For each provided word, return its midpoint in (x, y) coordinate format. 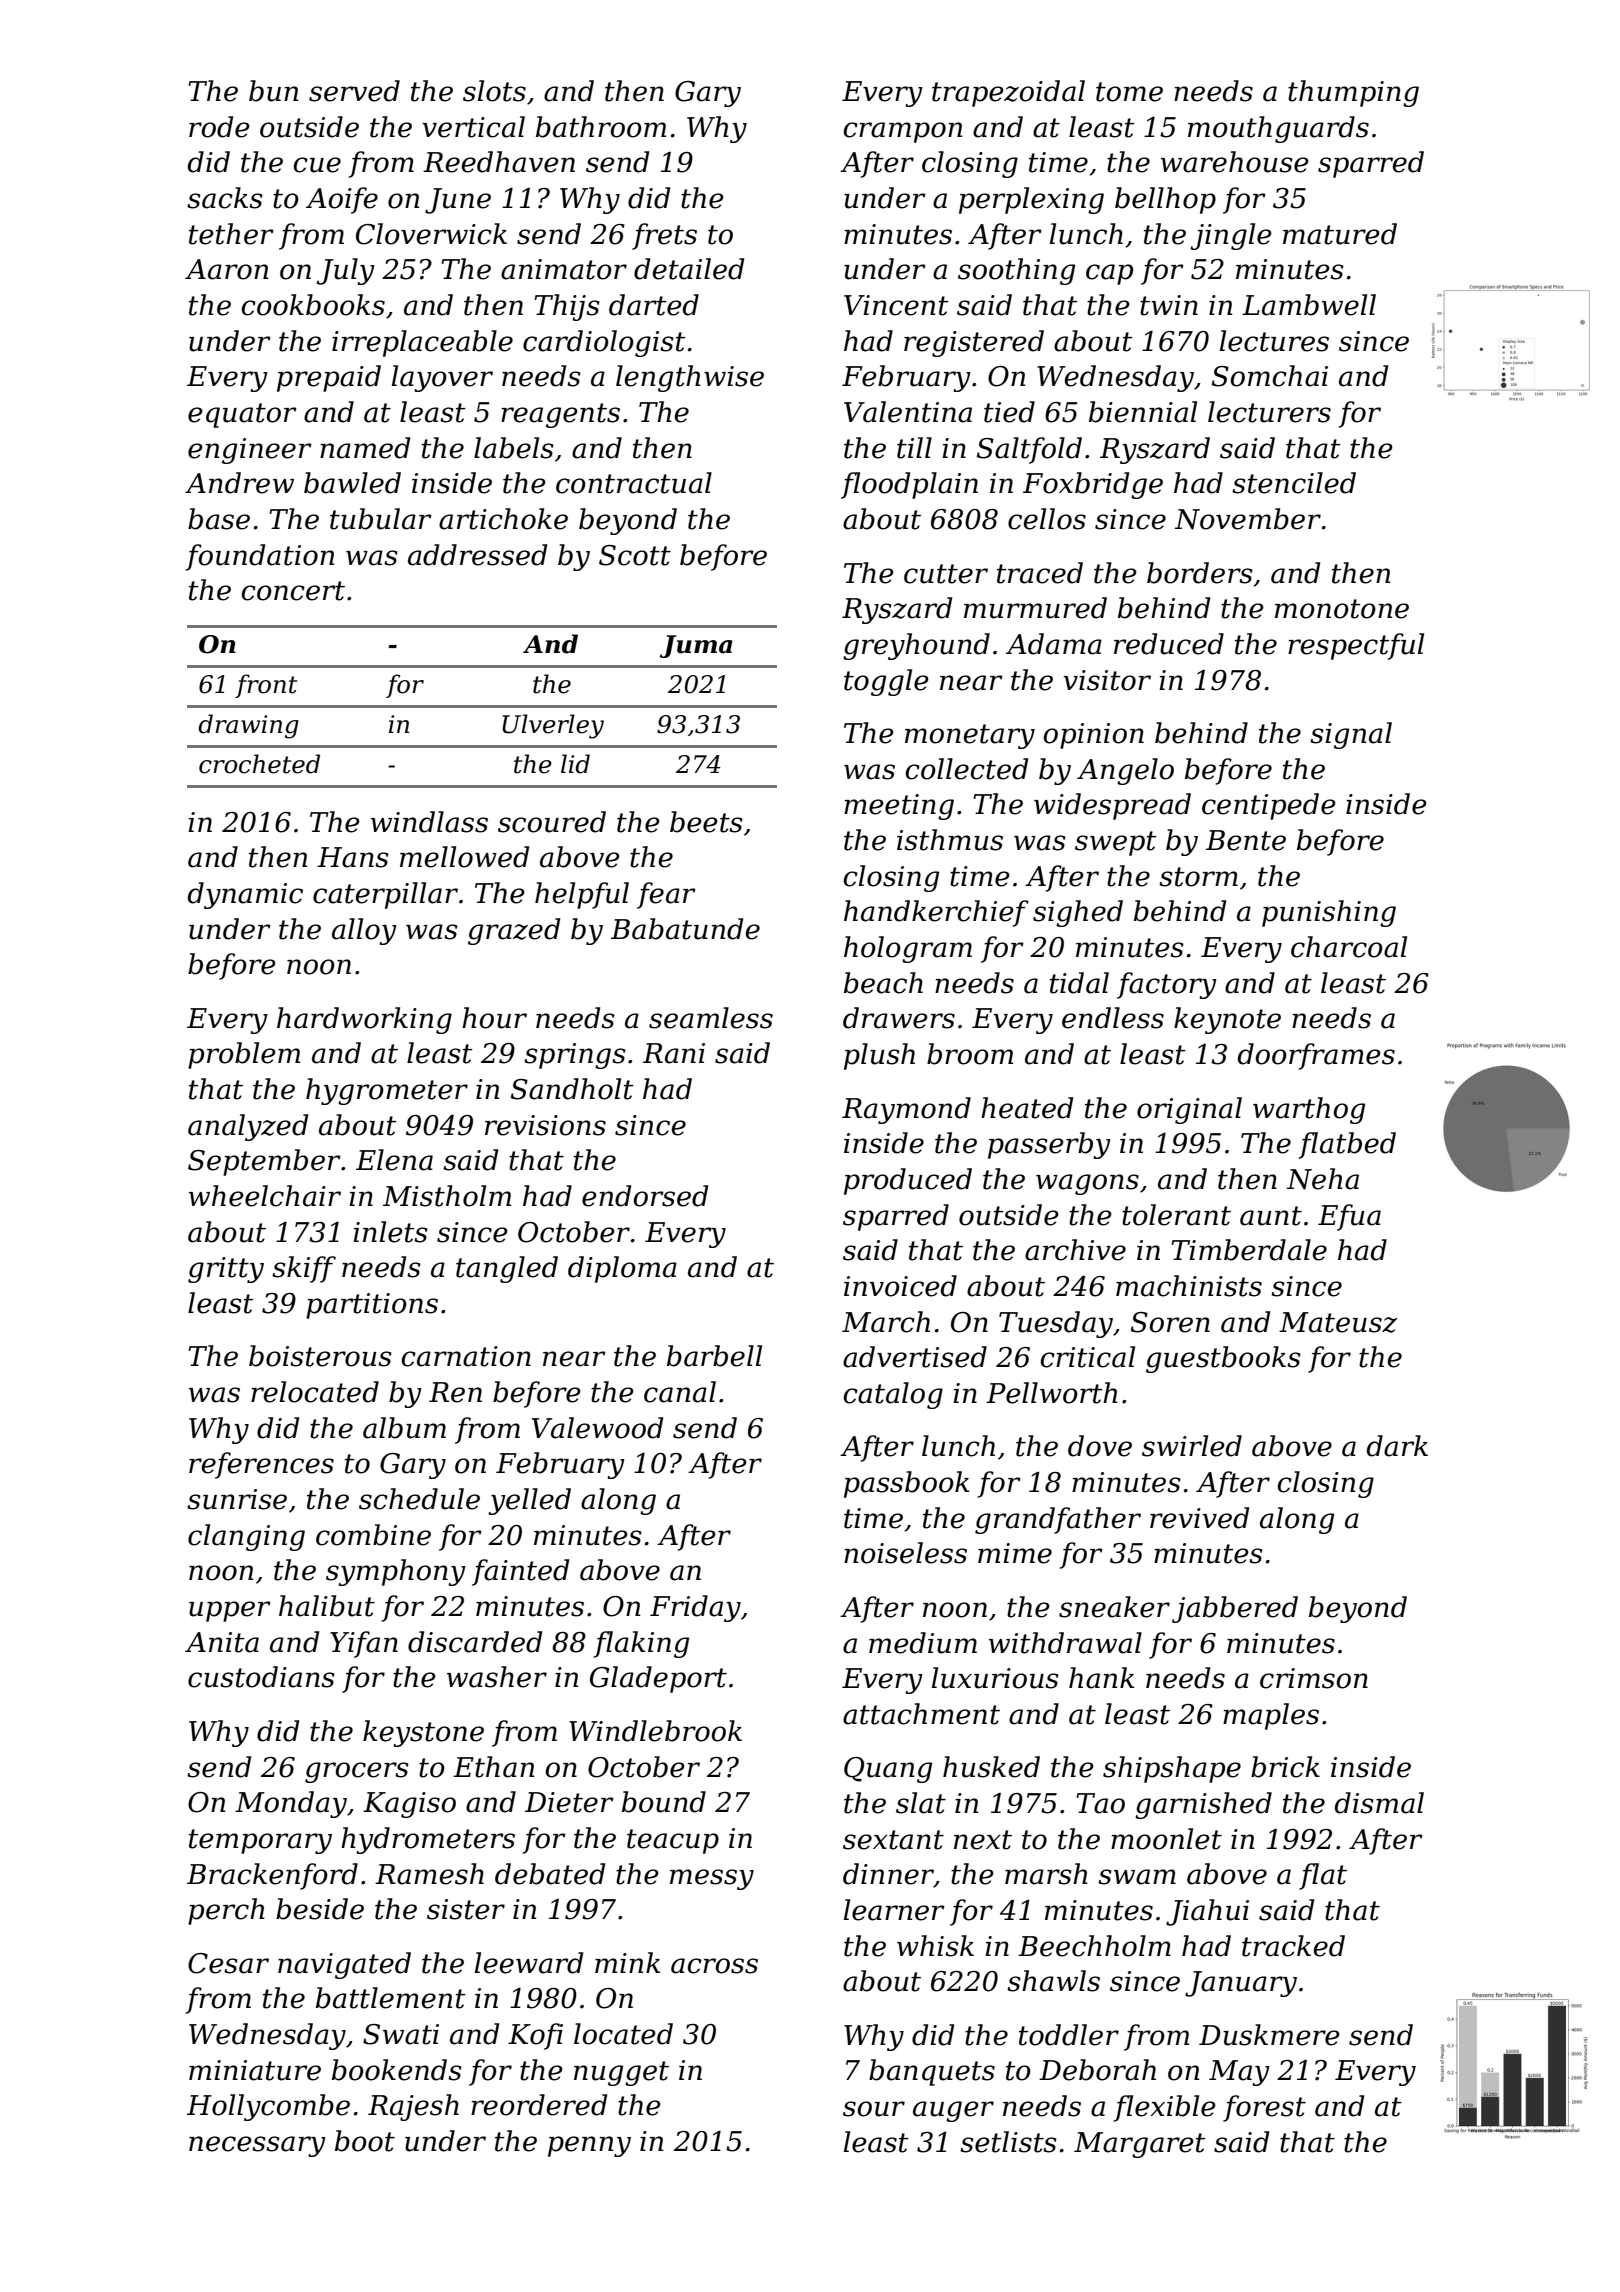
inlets (390, 1232)
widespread (1112, 806)
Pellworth (1052, 1393)
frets (664, 236)
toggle (886, 682)
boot (365, 2141)
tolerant (1176, 1215)
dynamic (245, 895)
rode (219, 127)
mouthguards (1278, 129)
